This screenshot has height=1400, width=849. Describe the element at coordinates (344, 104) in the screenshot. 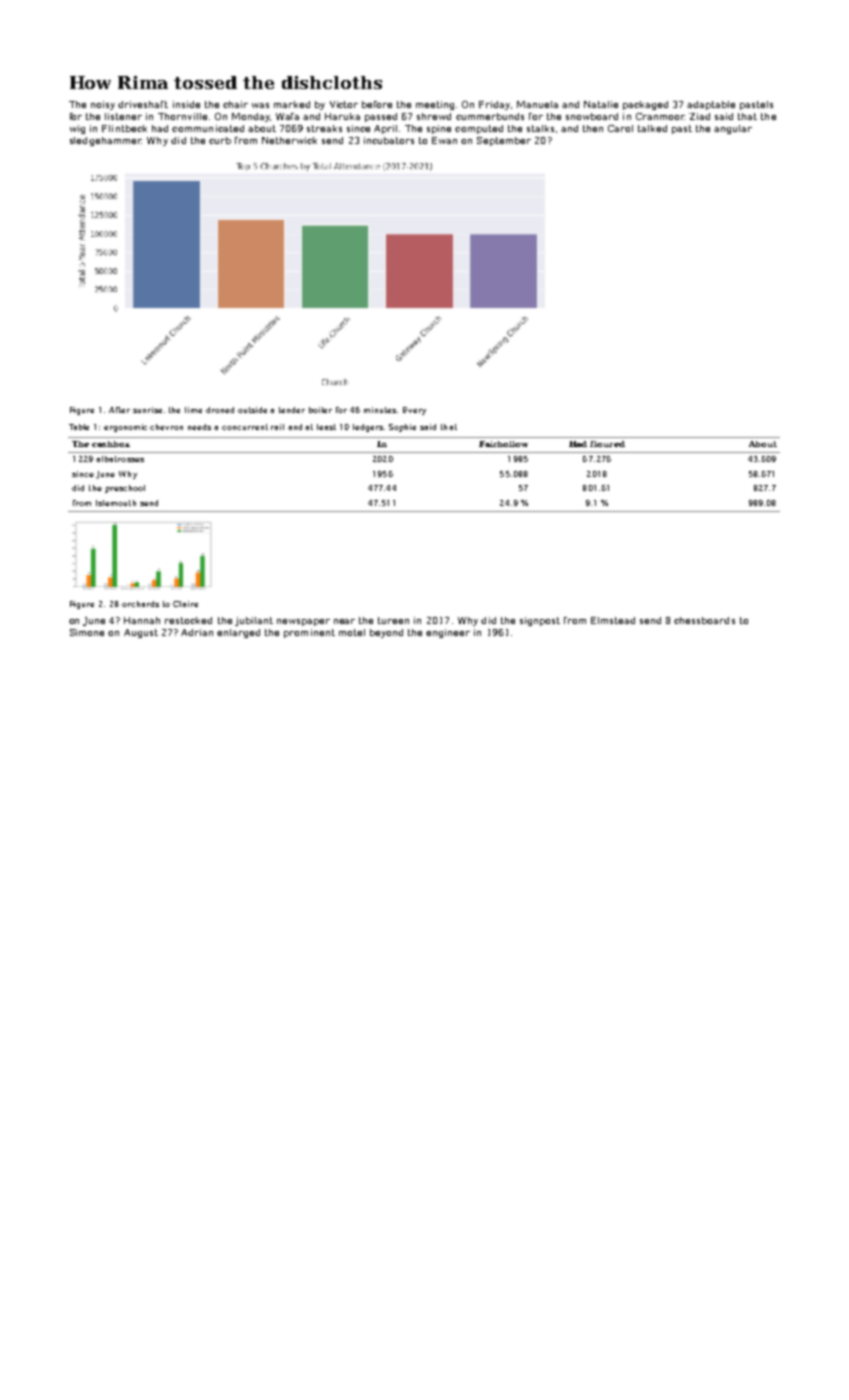

I see `Victor` at that location.
